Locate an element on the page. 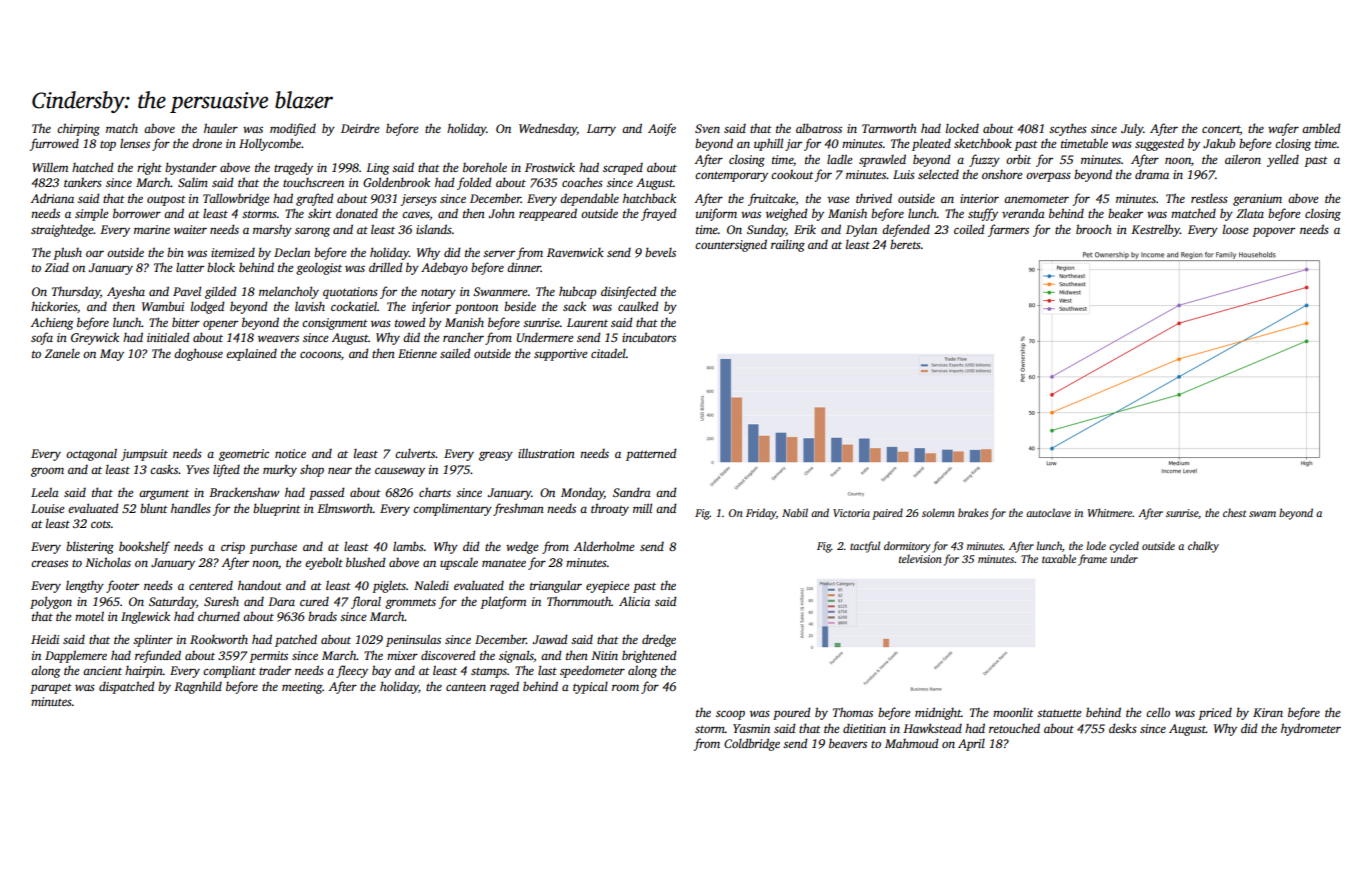 The image size is (1372, 887). aileron is located at coordinates (1243, 159).
